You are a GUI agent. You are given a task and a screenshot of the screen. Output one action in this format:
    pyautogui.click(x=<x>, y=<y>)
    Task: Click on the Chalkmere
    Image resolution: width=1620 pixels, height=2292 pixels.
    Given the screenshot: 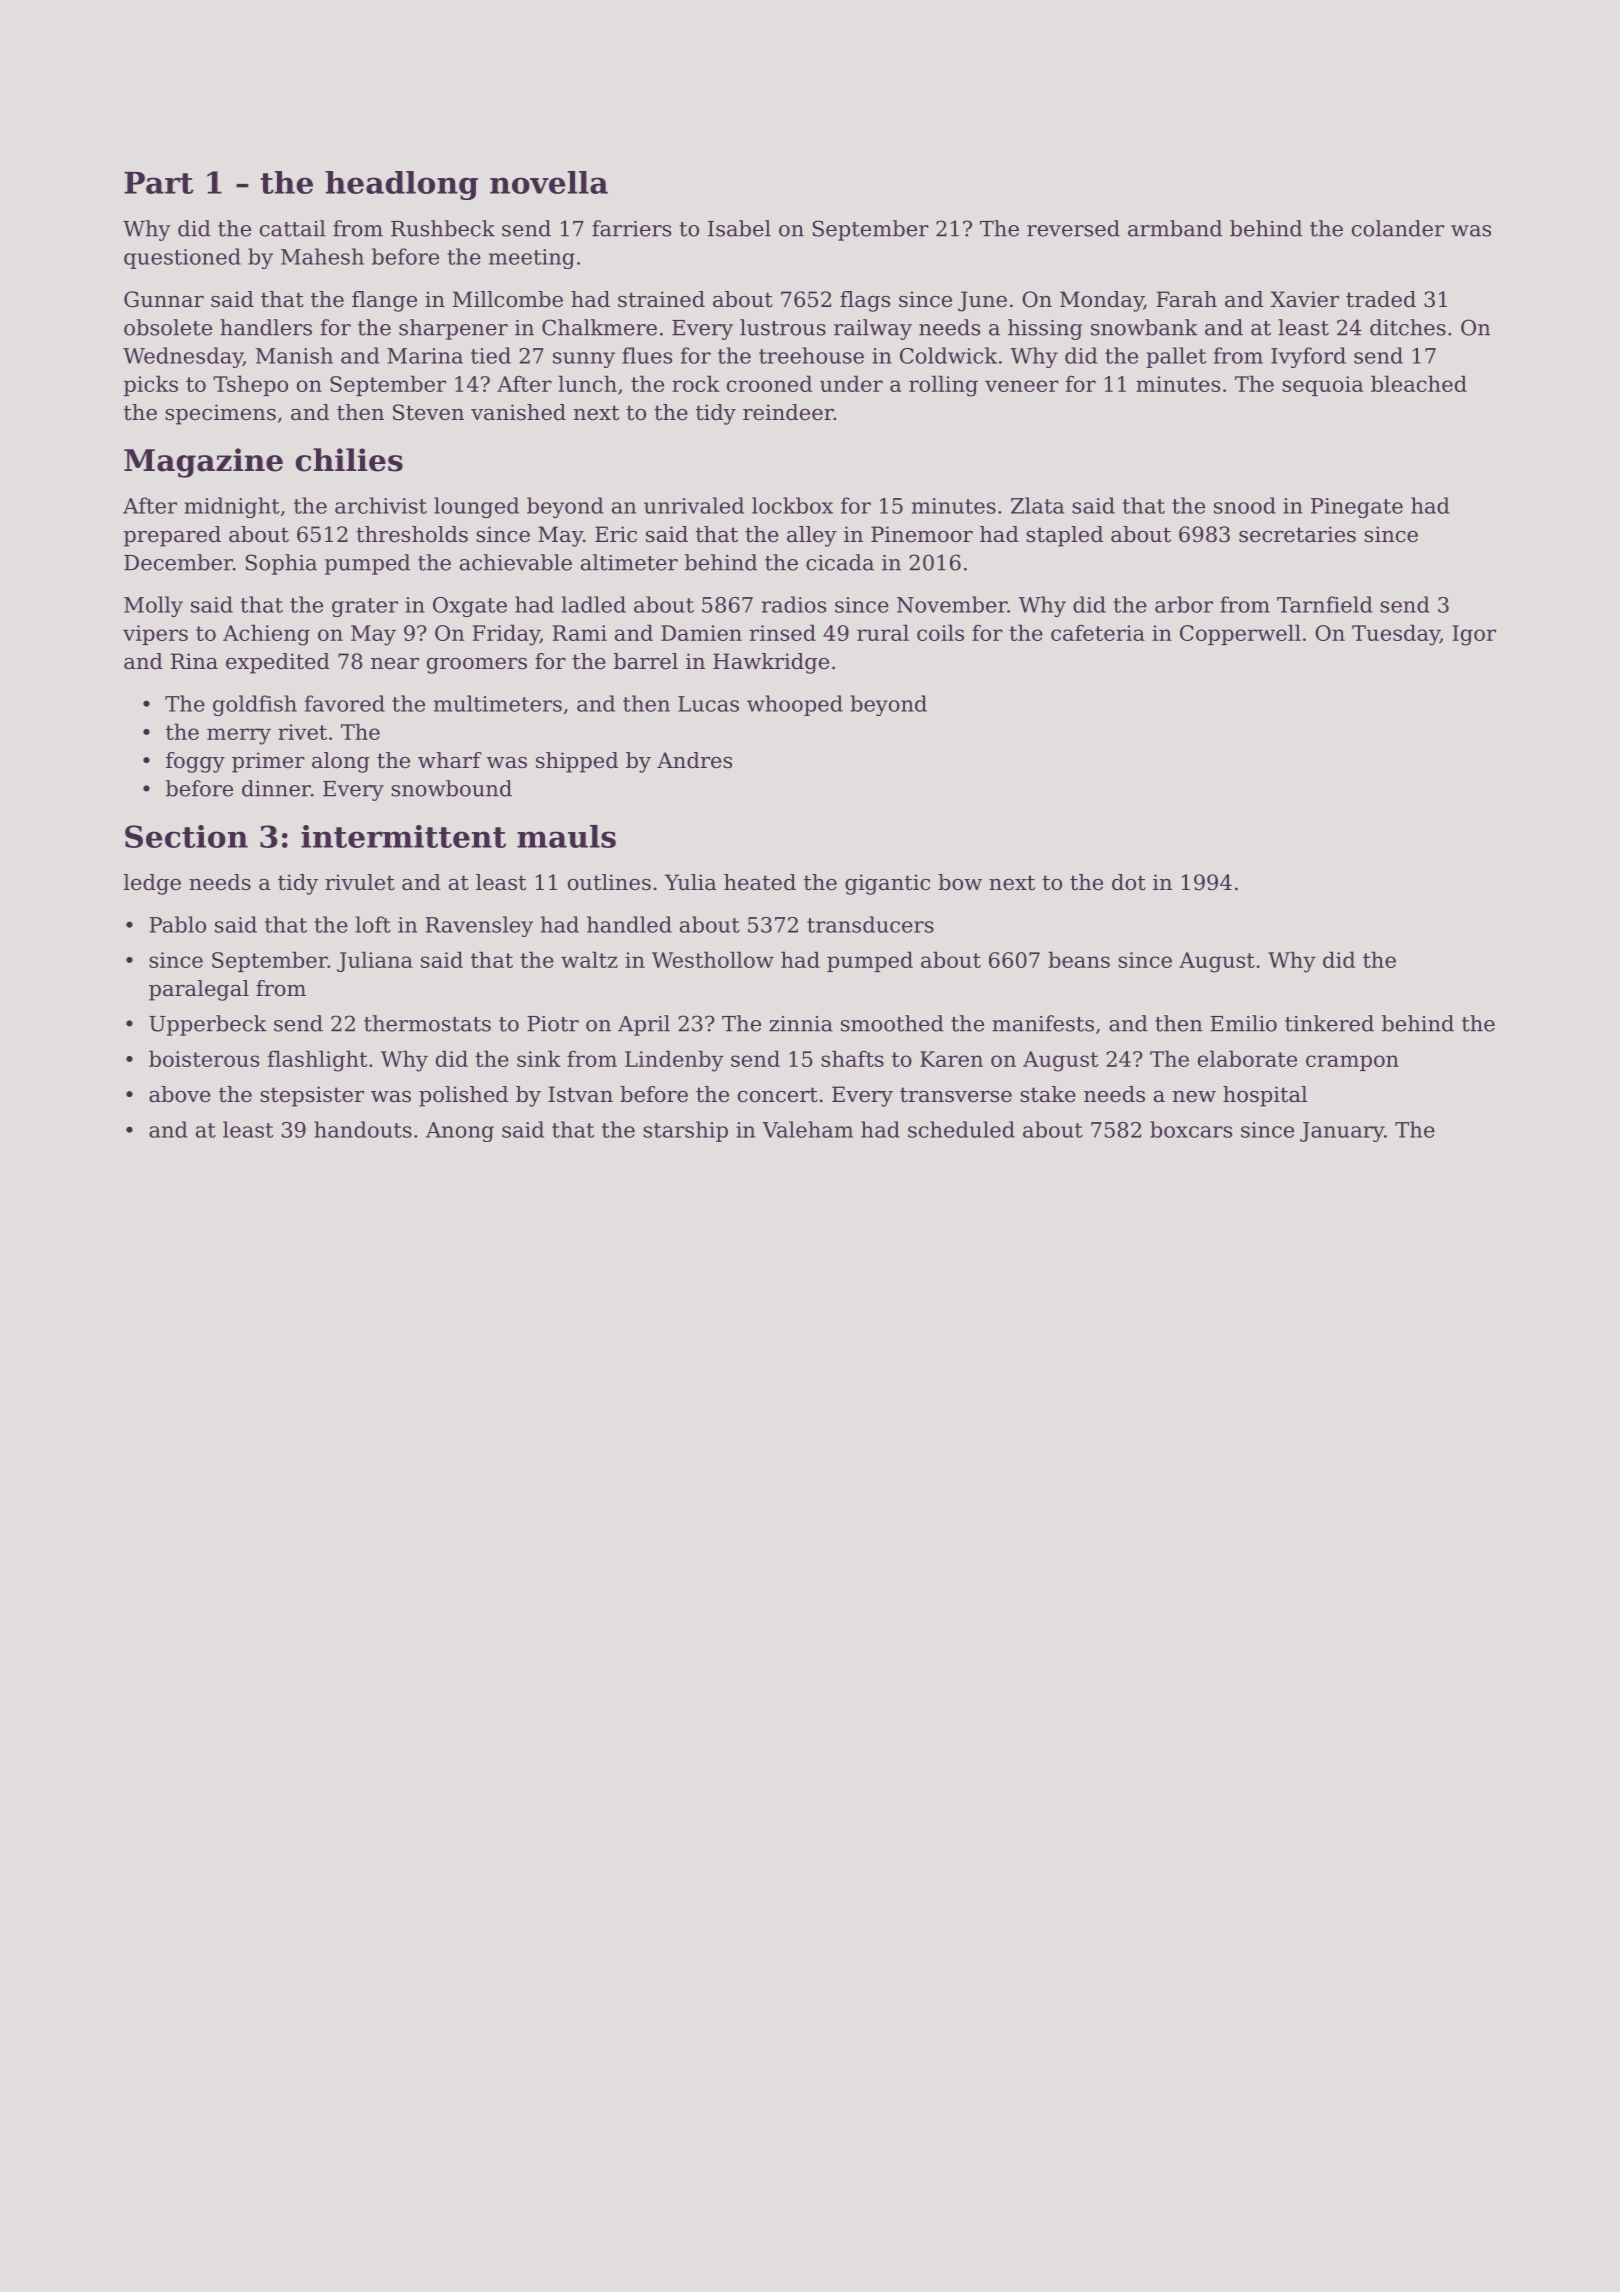 What is the action you would take?
    pyautogui.click(x=599, y=327)
